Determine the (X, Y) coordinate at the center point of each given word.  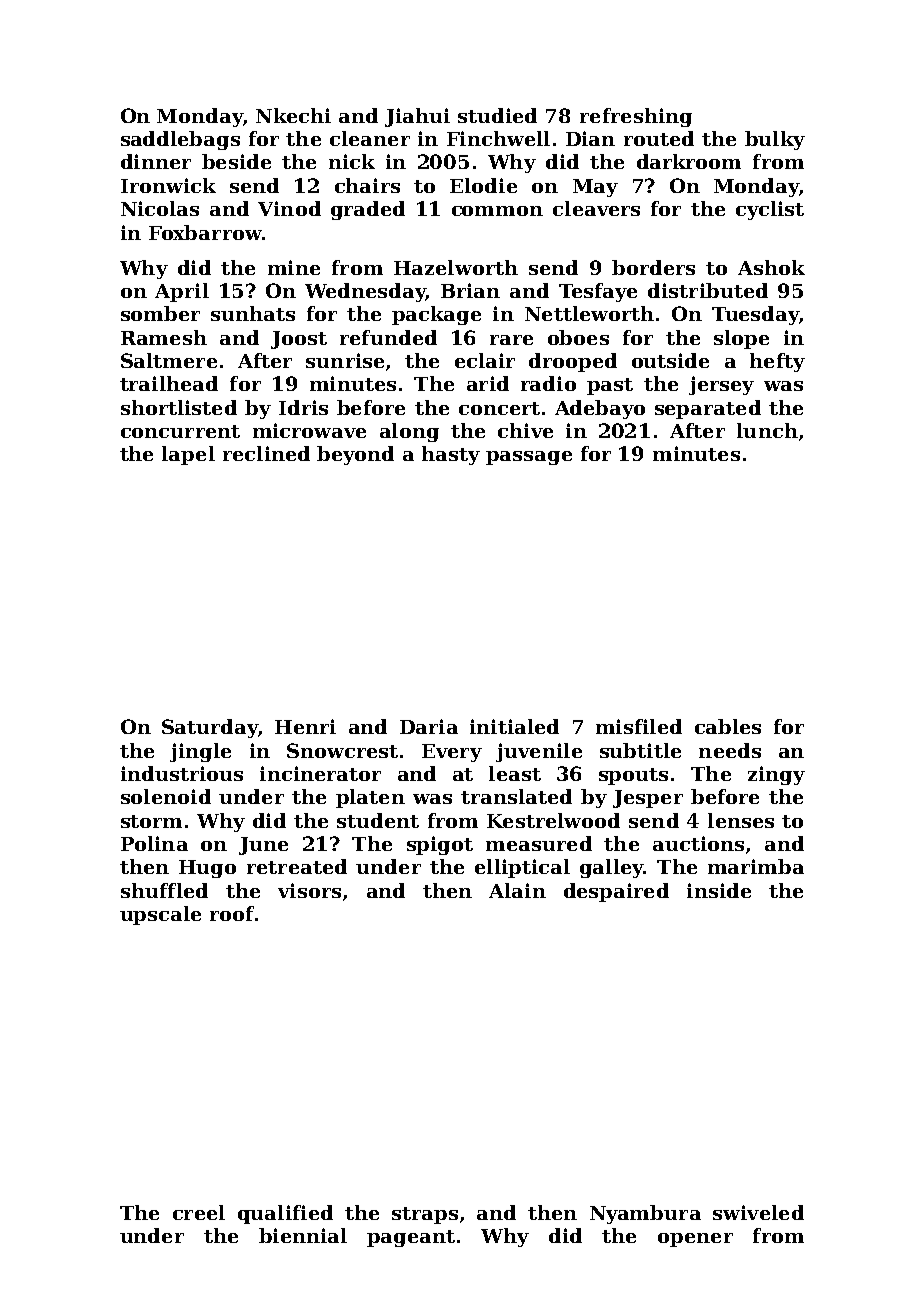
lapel (188, 455)
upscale (160, 915)
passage (529, 458)
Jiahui (417, 117)
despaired (616, 892)
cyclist (770, 210)
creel (199, 1212)
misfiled (639, 726)
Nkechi (293, 115)
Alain (517, 890)
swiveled (758, 1212)
